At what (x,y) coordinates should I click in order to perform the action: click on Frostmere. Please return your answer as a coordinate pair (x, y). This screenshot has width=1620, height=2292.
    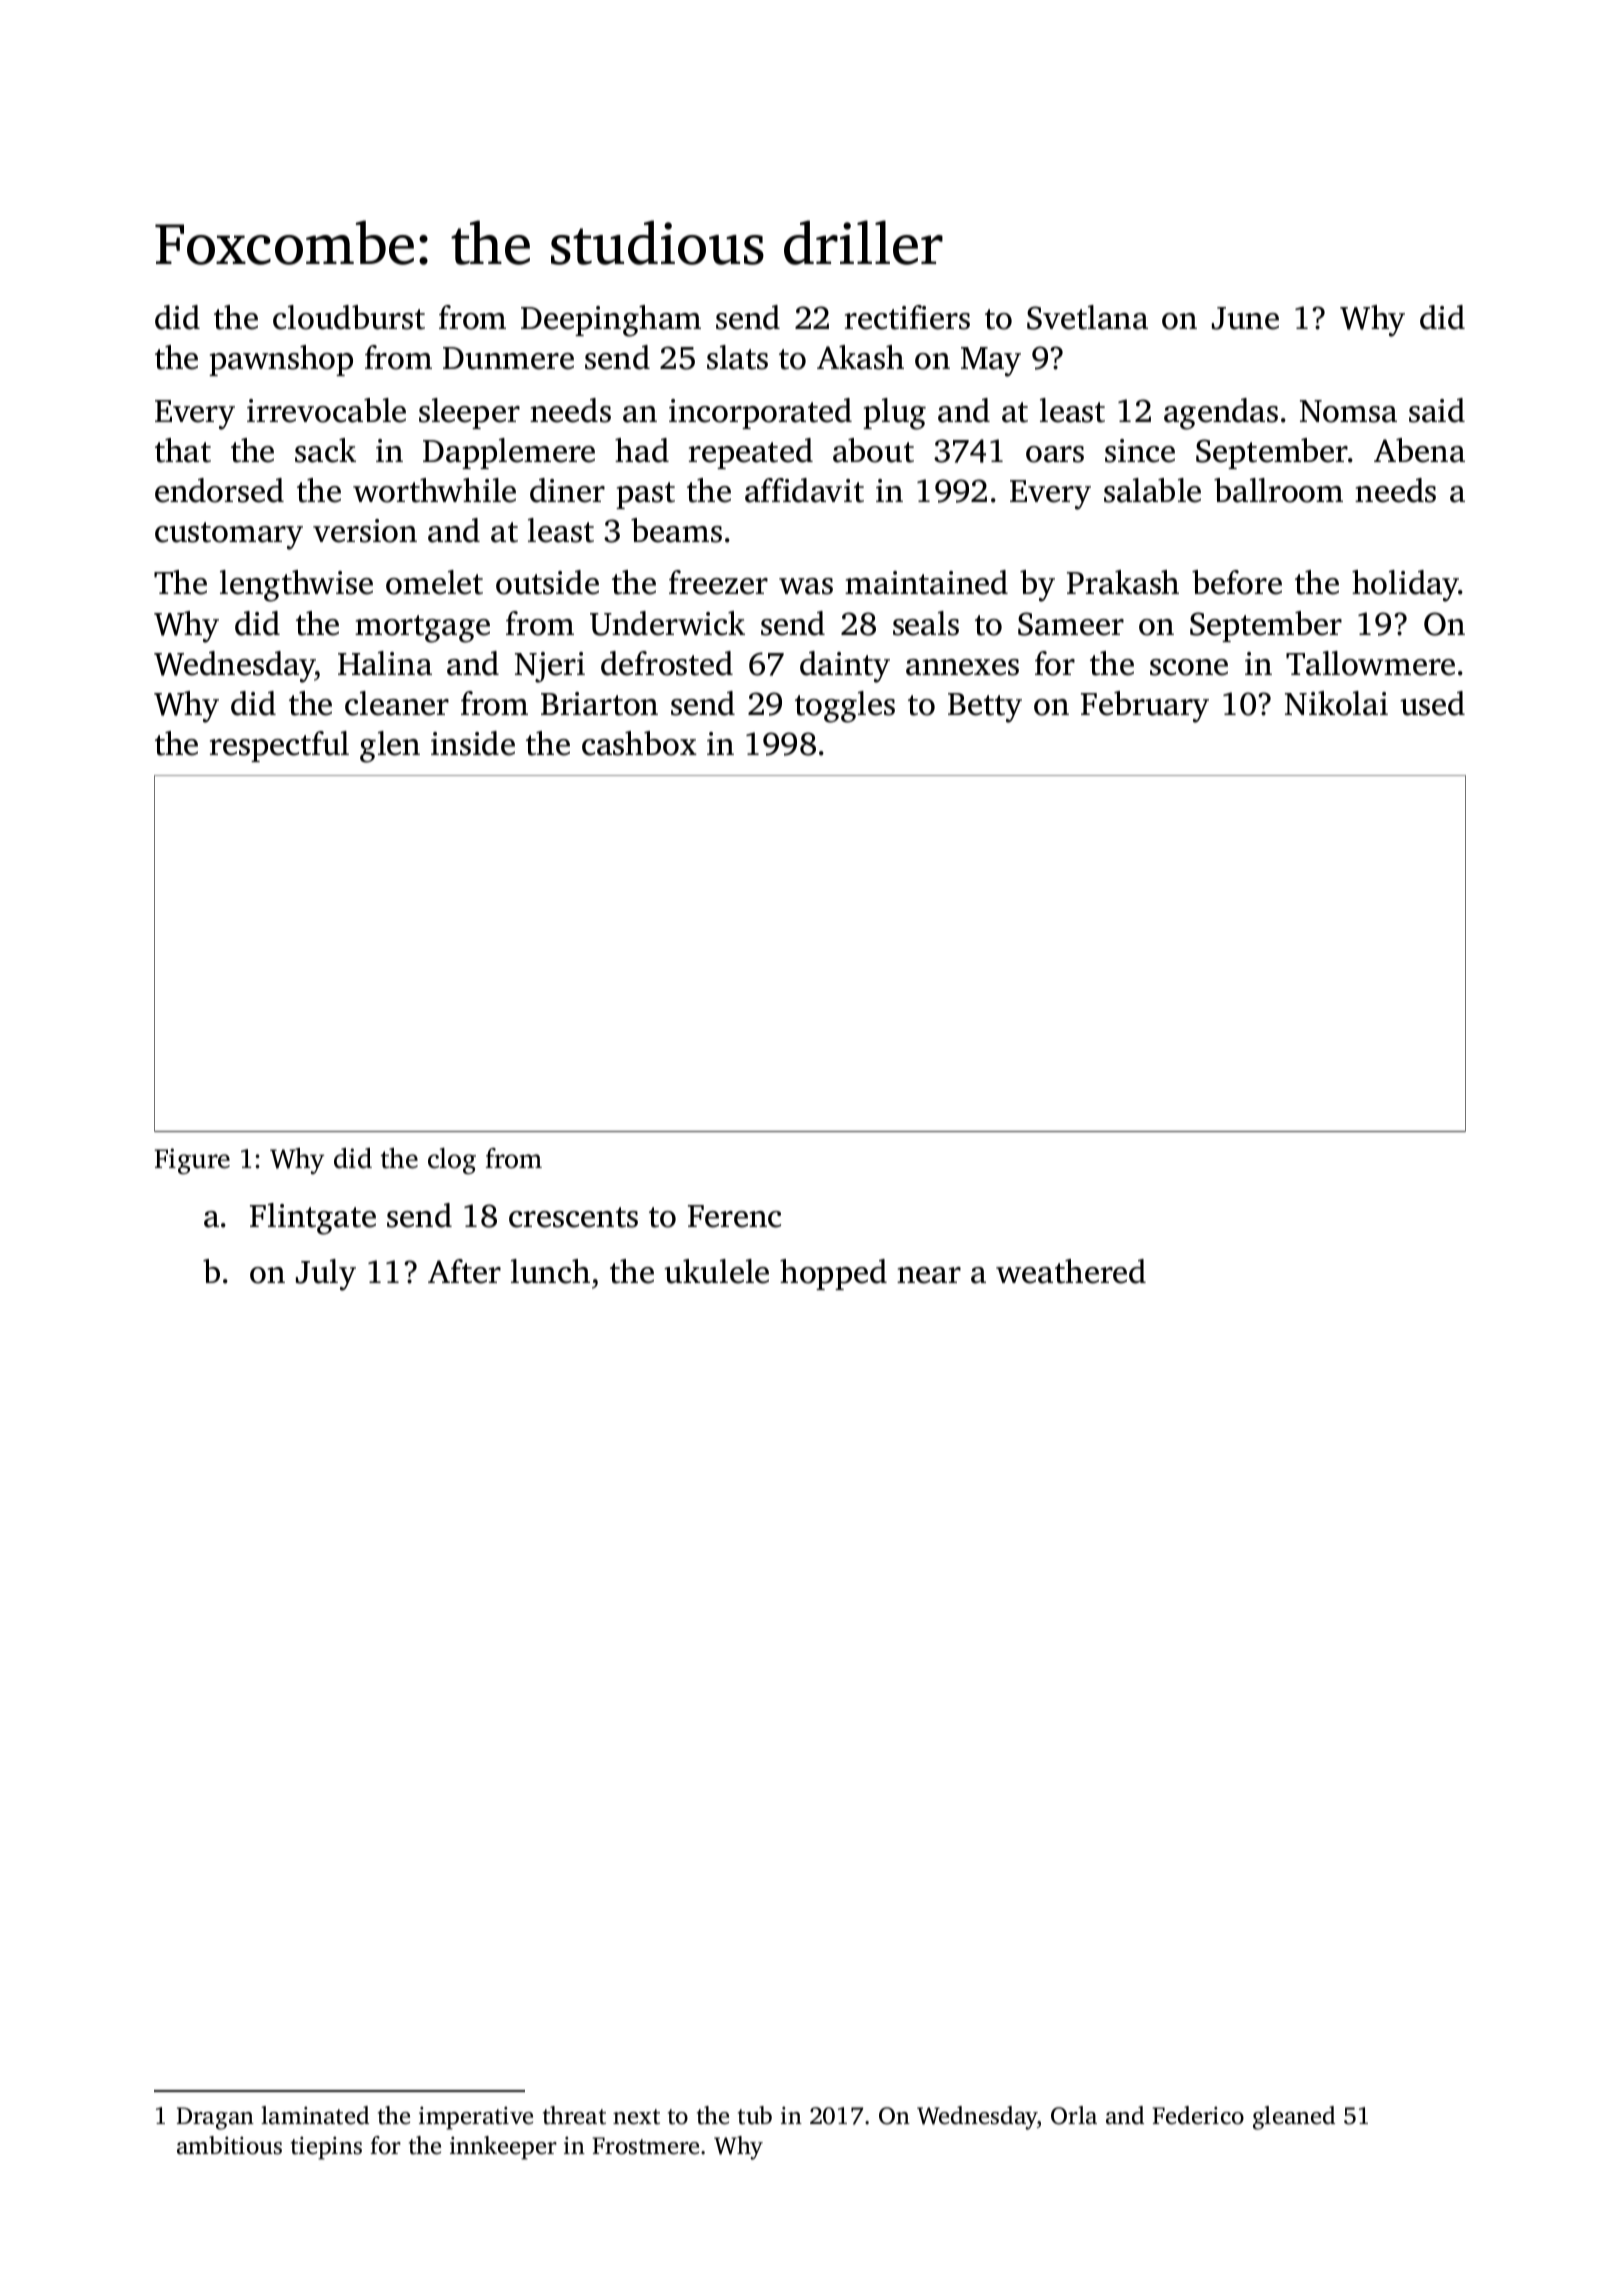
    Looking at the image, I should click on (646, 2146).
